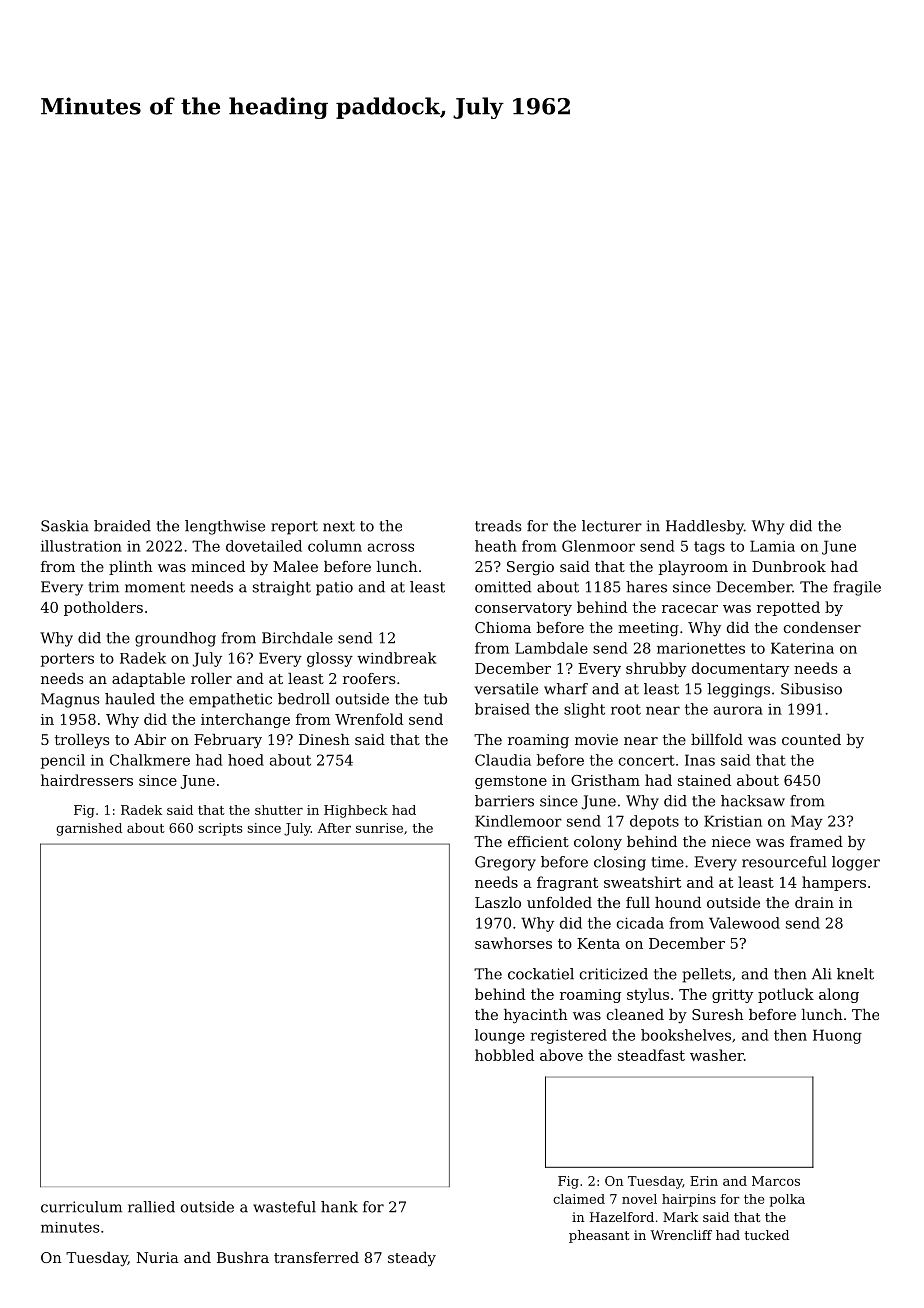  Describe the element at coordinates (89, 829) in the document. I see `garnished` at that location.
